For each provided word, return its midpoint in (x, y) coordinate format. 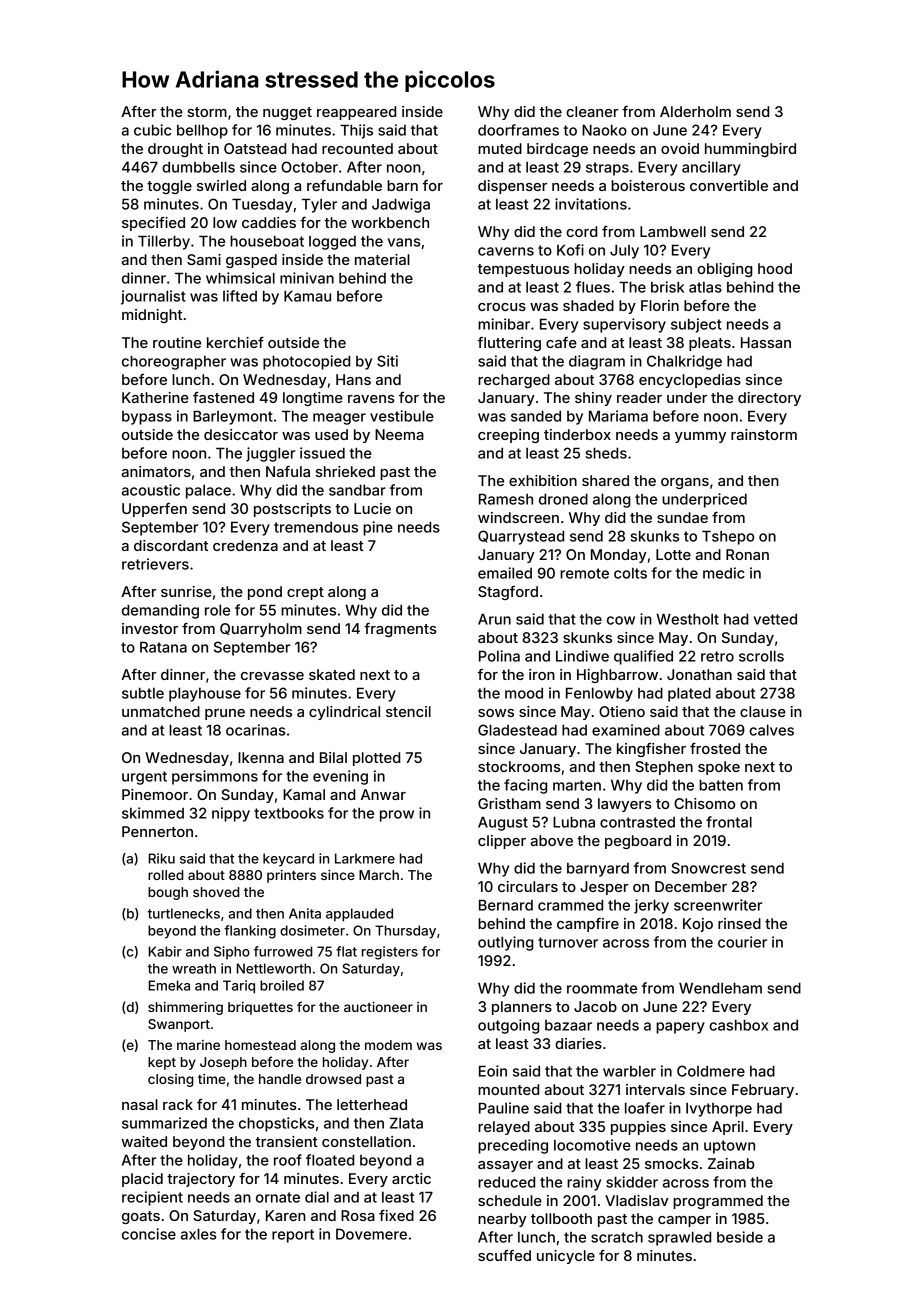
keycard (288, 860)
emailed (505, 573)
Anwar (383, 794)
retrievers (155, 564)
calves (771, 730)
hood (775, 268)
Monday (619, 556)
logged (332, 243)
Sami (204, 259)
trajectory (201, 1180)
